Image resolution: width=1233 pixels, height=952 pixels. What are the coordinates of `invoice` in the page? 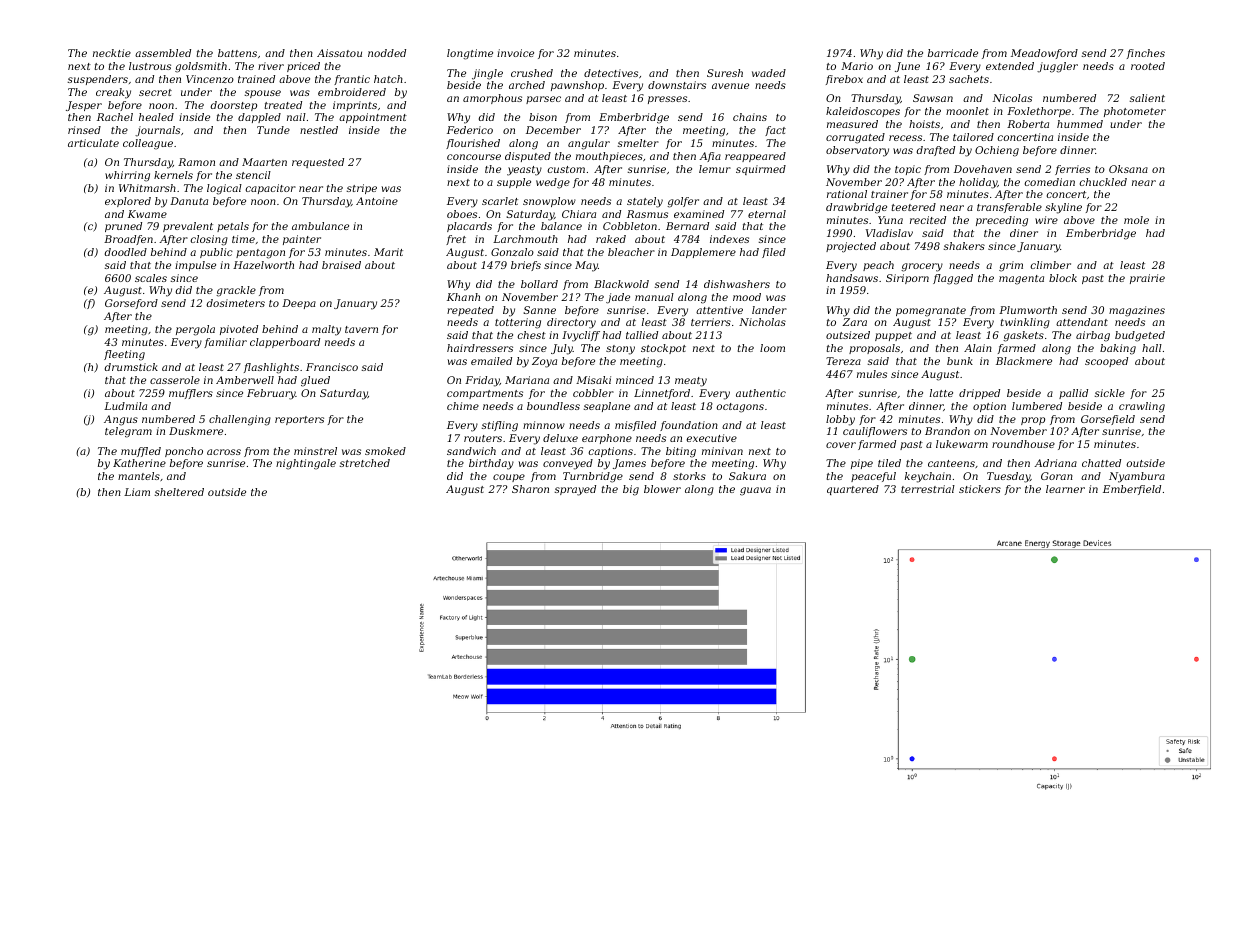 It's located at (515, 53).
